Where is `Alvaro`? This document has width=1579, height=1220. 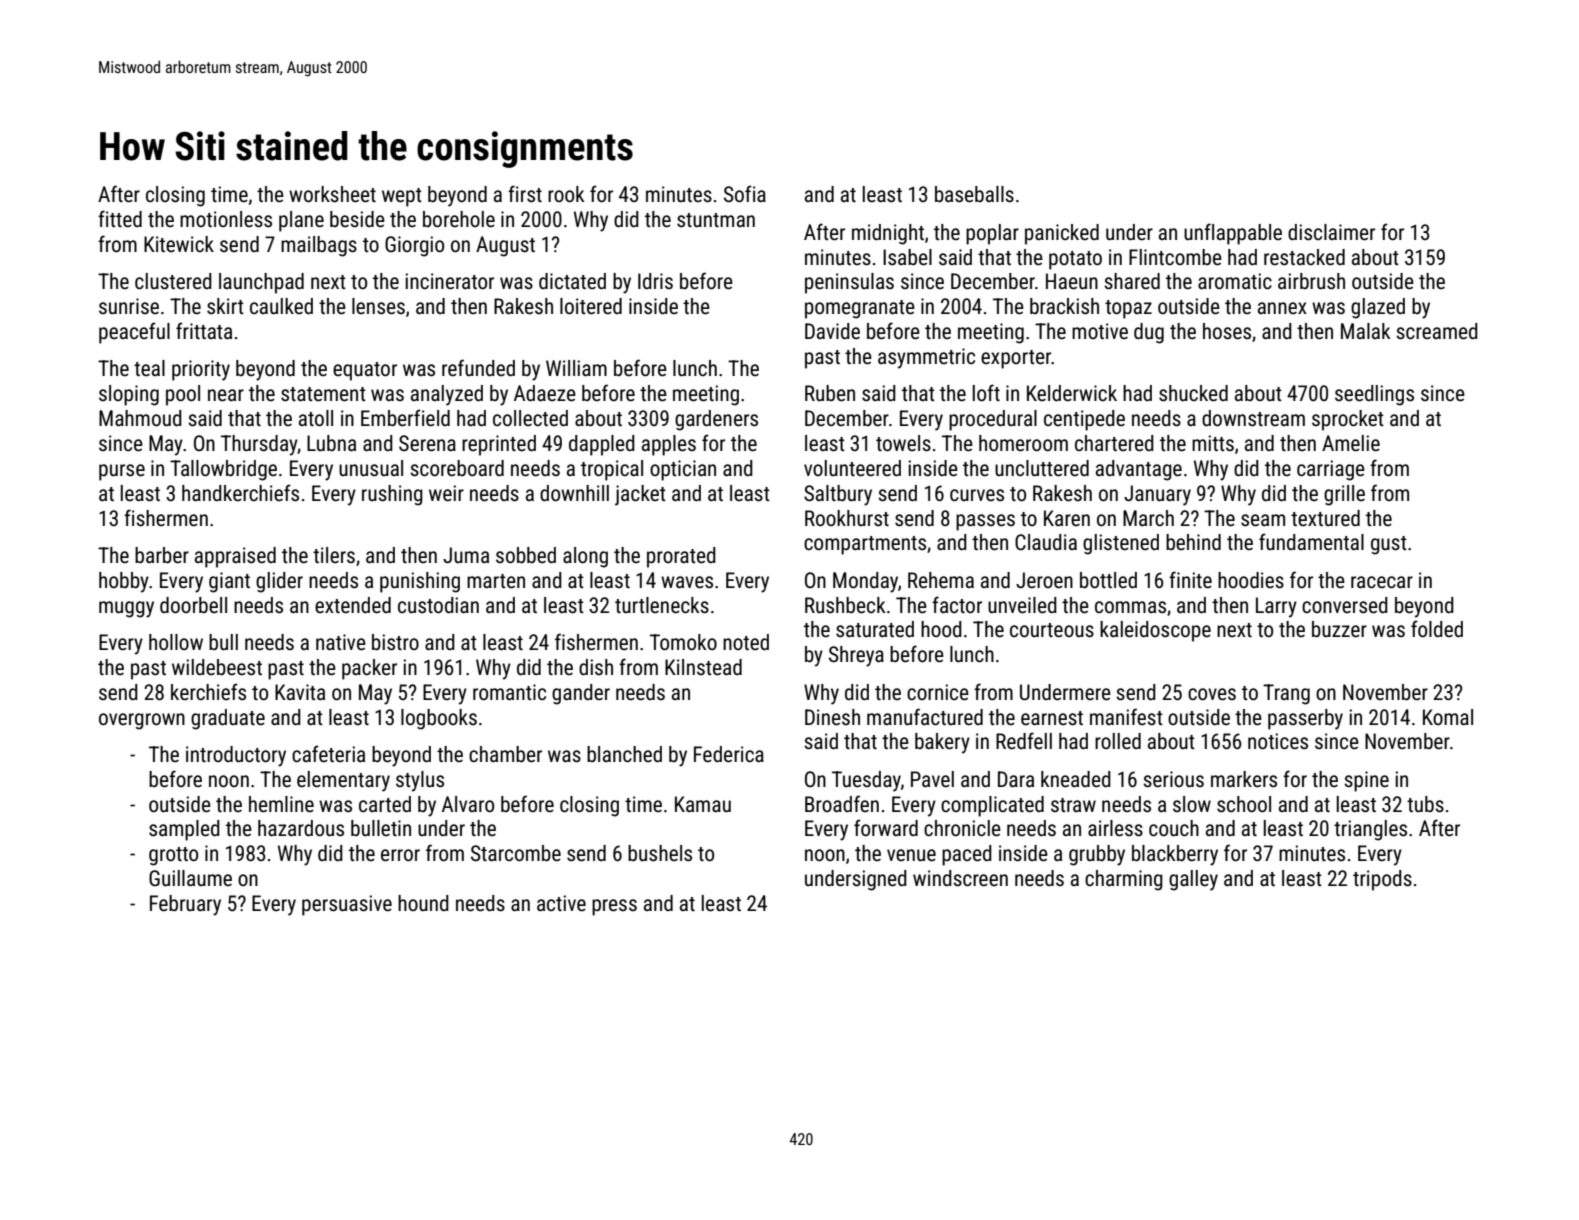
Alvaro is located at coordinates (468, 804).
